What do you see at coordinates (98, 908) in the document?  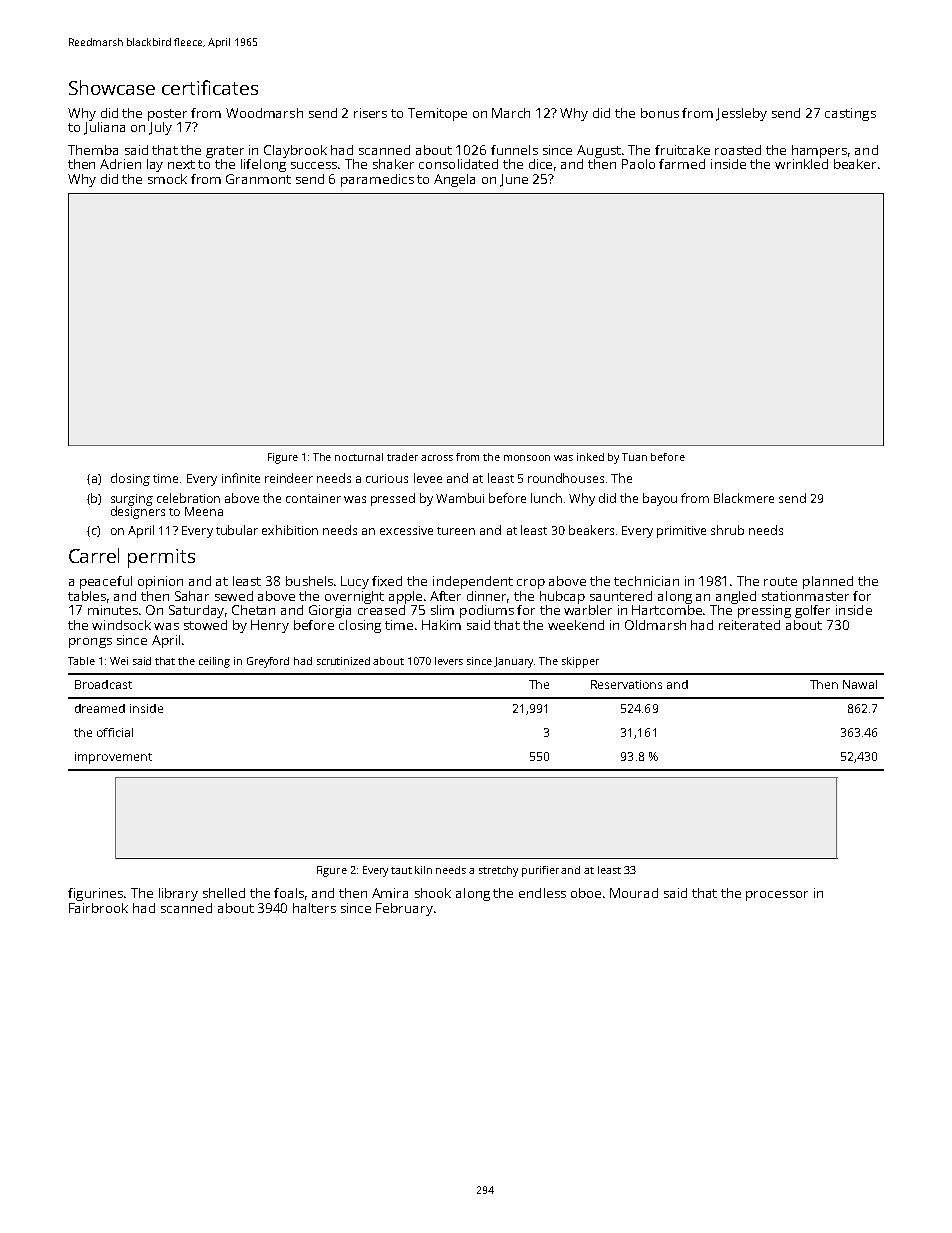 I see `Fairbrook` at bounding box center [98, 908].
